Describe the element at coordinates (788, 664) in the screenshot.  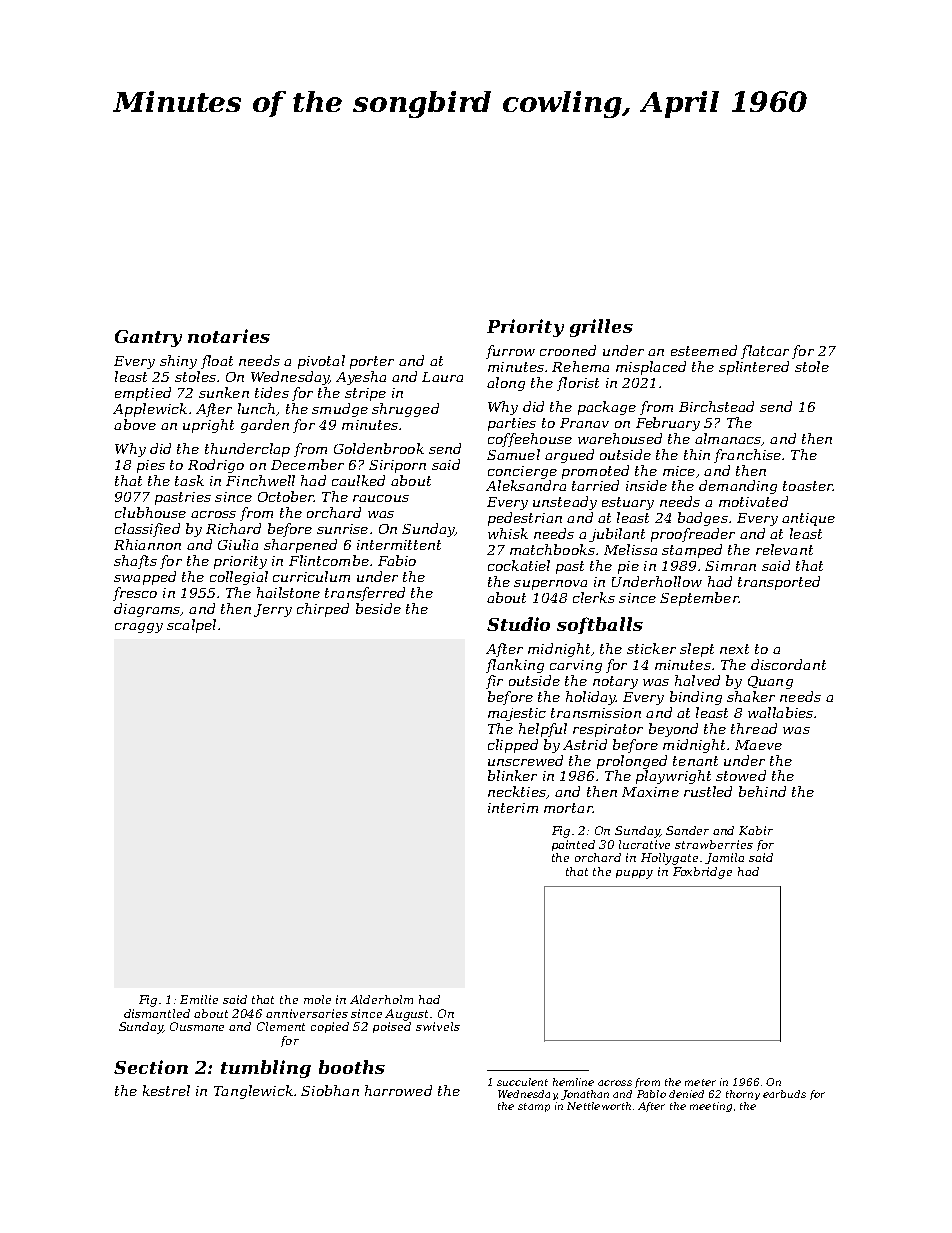
I see `discordant` at that location.
